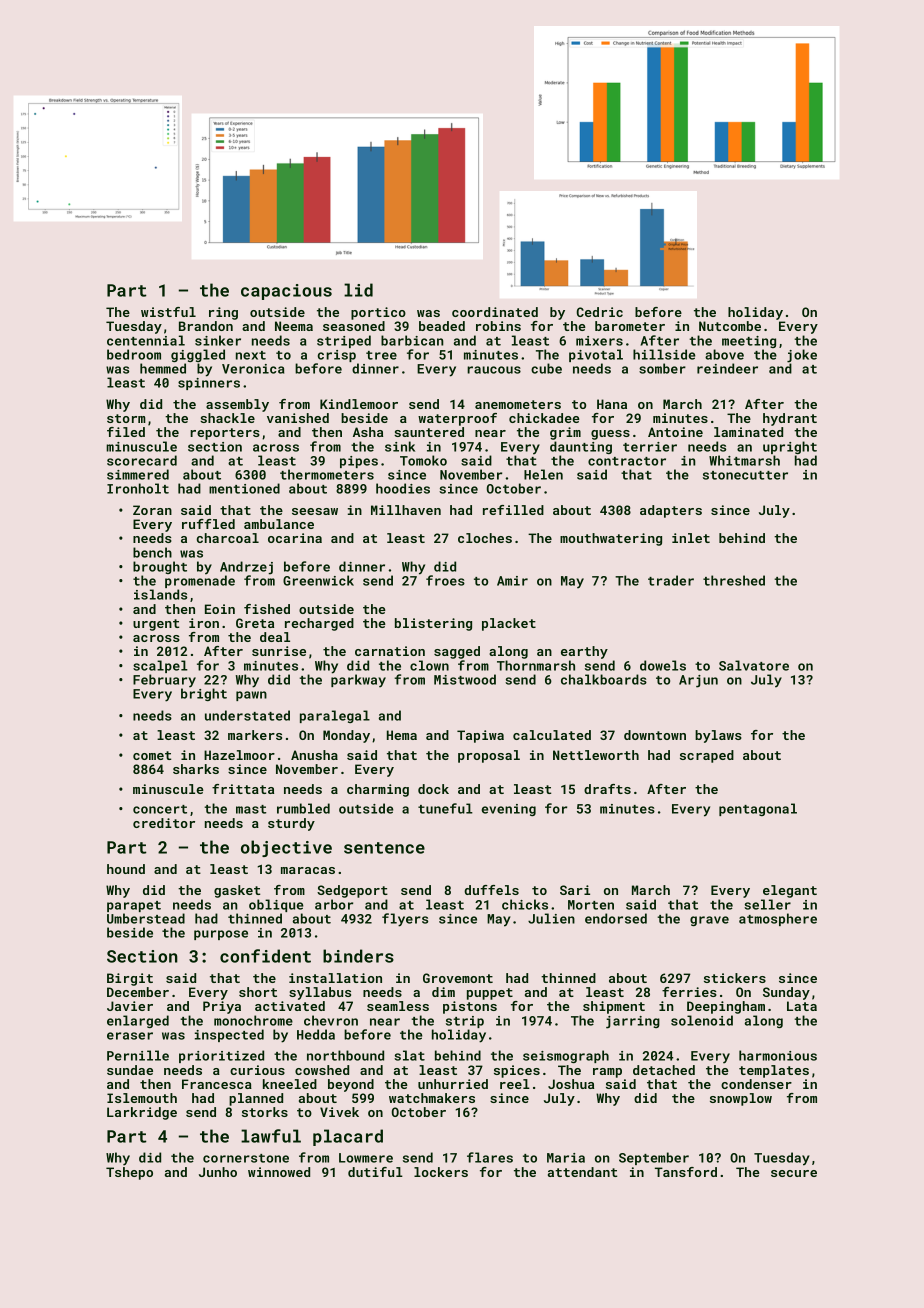  I want to click on gasket, so click(237, 891).
